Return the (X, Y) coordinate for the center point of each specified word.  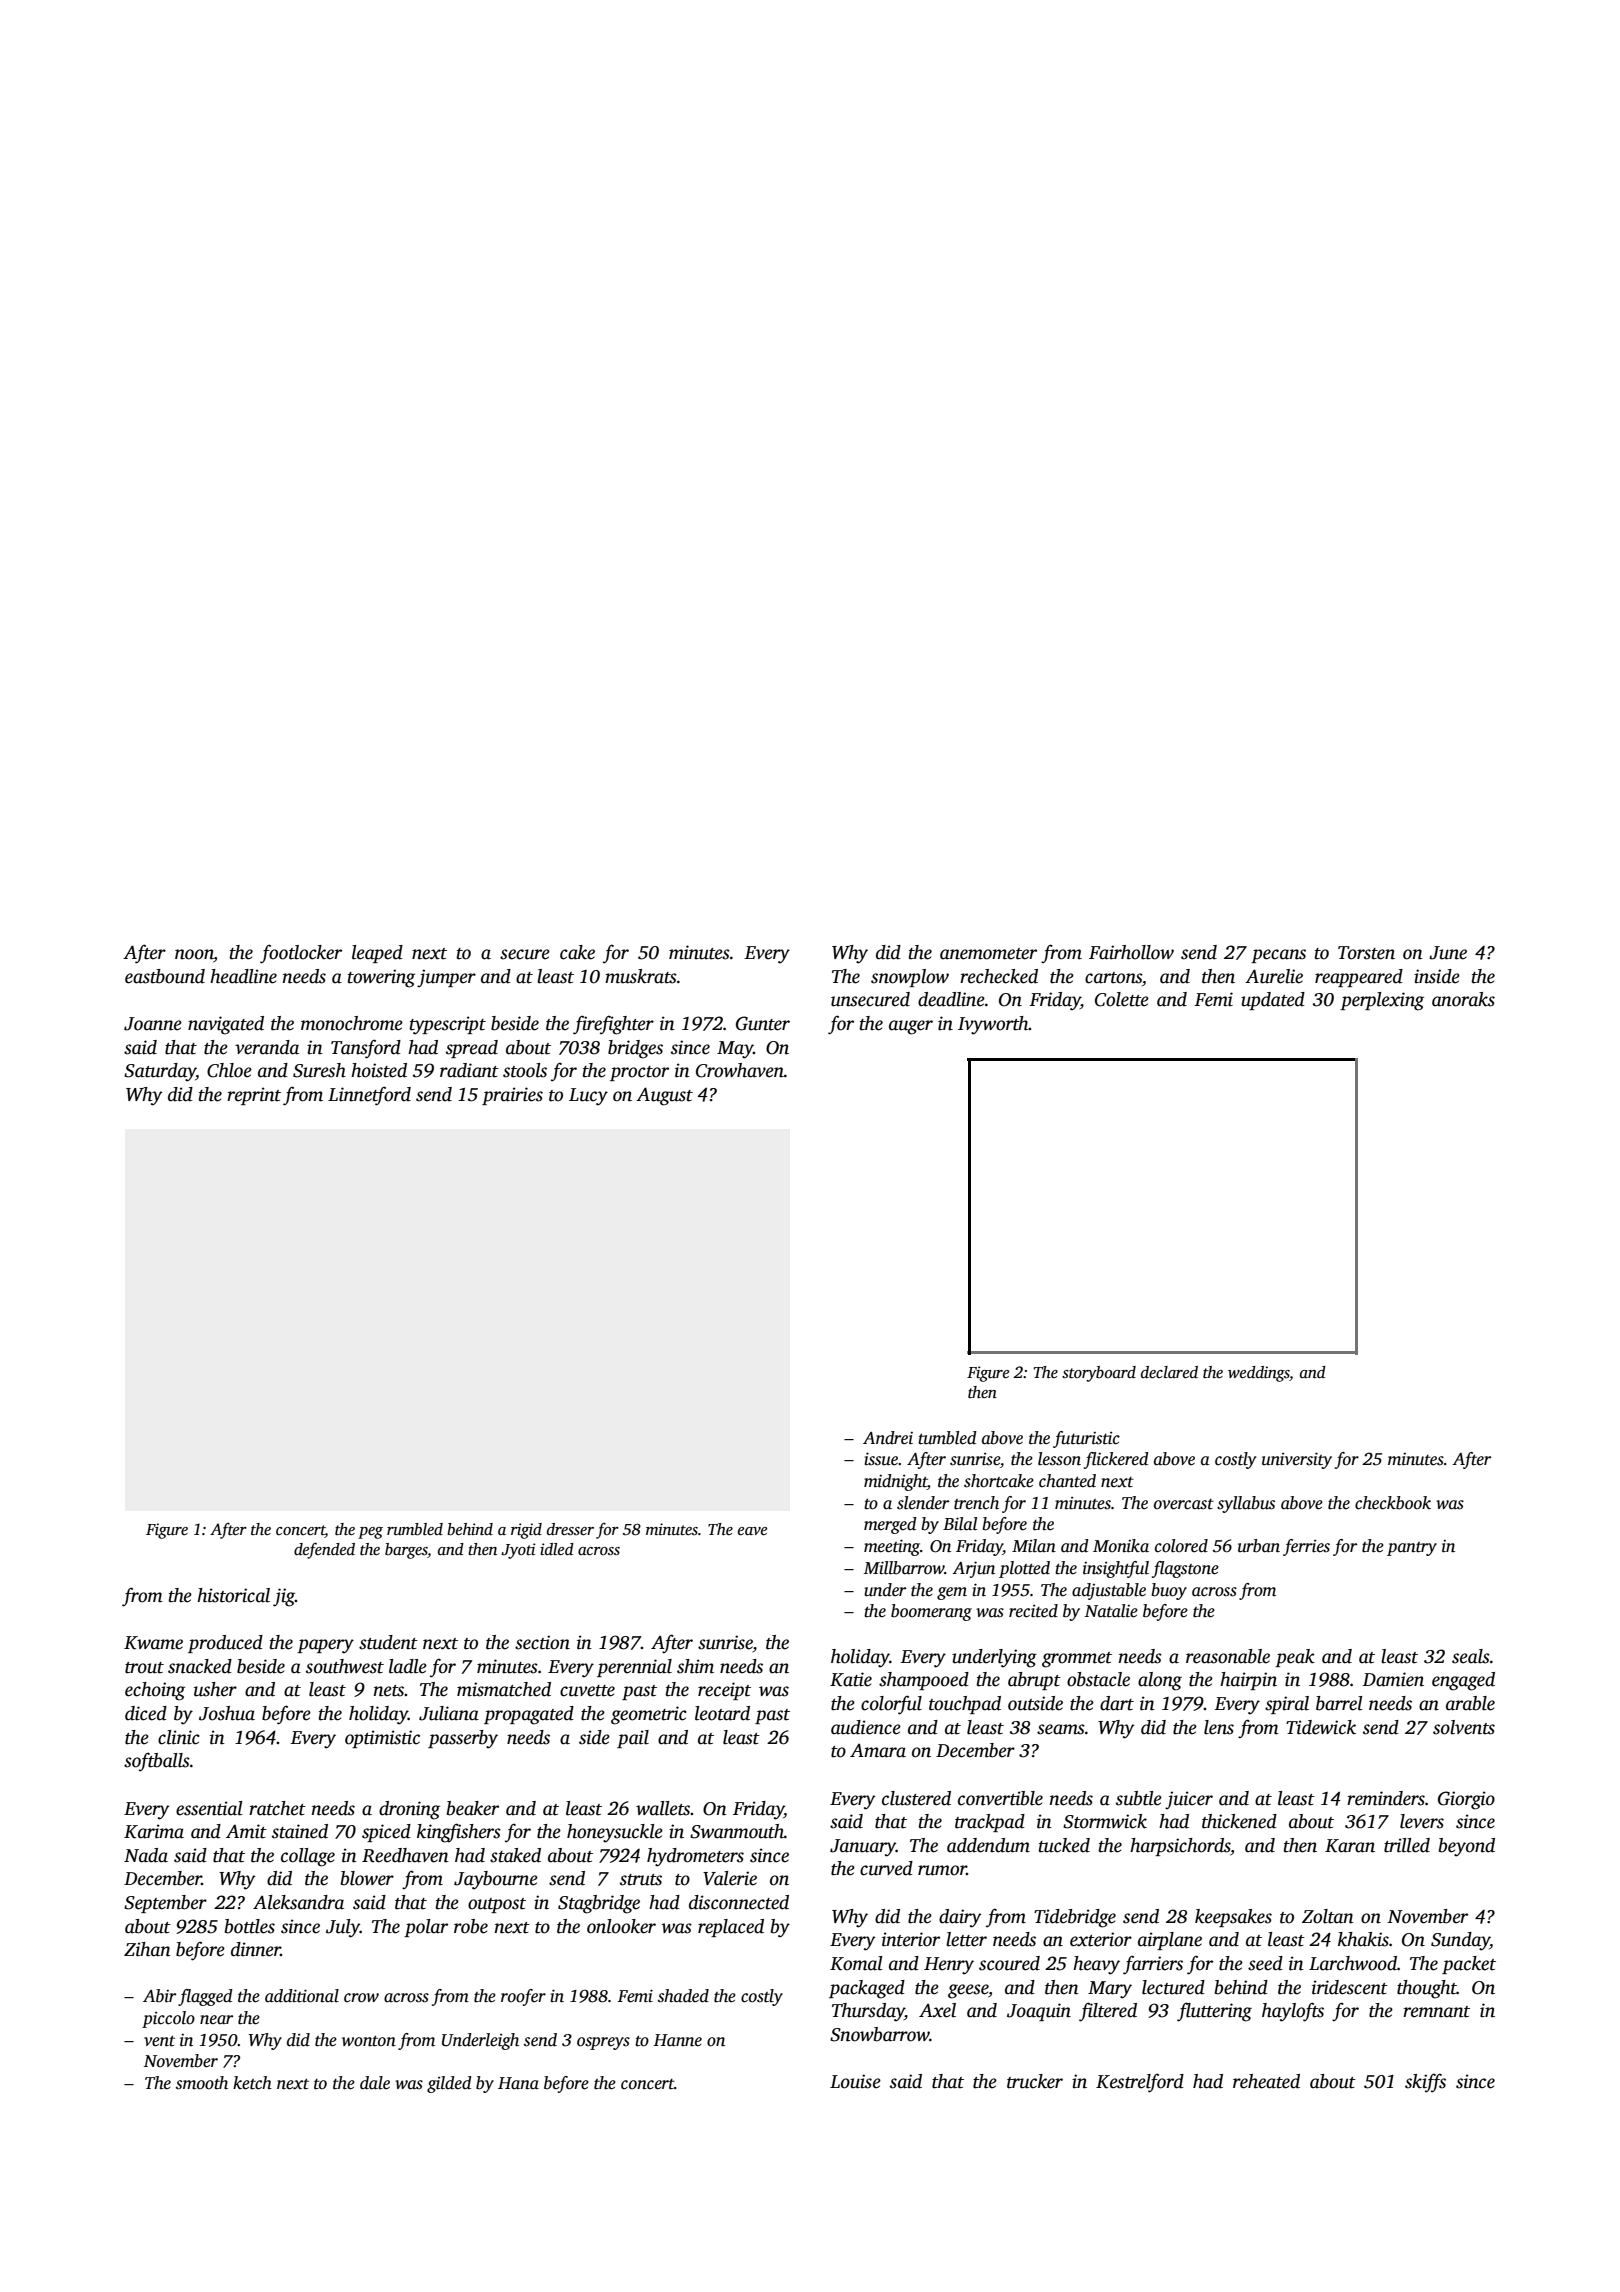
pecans (1278, 956)
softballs (157, 1762)
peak (1295, 1658)
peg (370, 1533)
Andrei (888, 1438)
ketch (252, 2083)
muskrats (641, 976)
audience (866, 1727)
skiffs (1425, 2083)
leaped (377, 954)
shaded (683, 1996)
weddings (1259, 1374)
